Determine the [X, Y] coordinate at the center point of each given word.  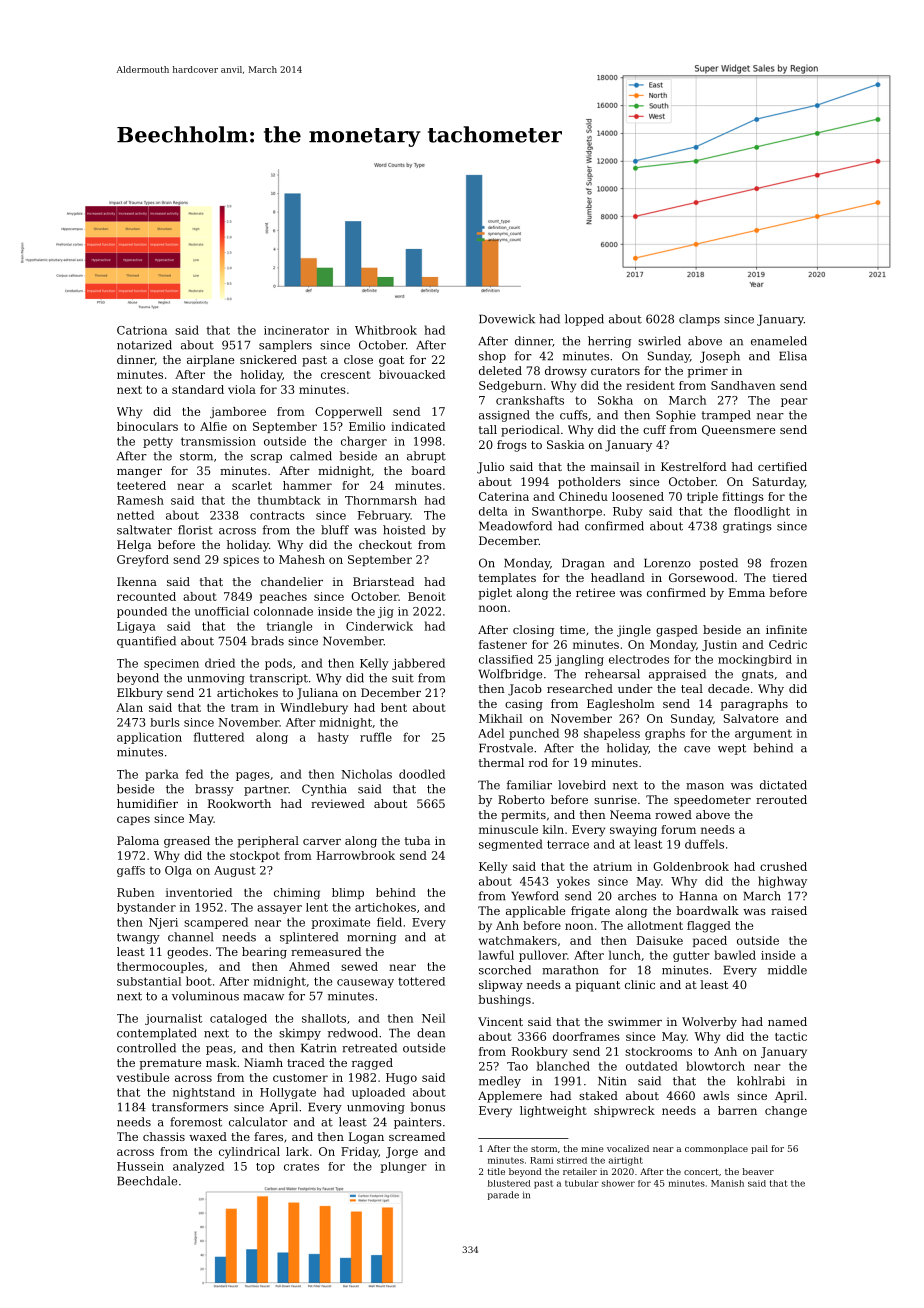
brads [267, 641]
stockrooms [658, 1051]
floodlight [762, 512]
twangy [138, 938]
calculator [258, 1122]
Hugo [401, 1079]
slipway [501, 986]
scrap [266, 458]
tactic [791, 1036]
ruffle [376, 737]
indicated [418, 426]
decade [728, 688]
